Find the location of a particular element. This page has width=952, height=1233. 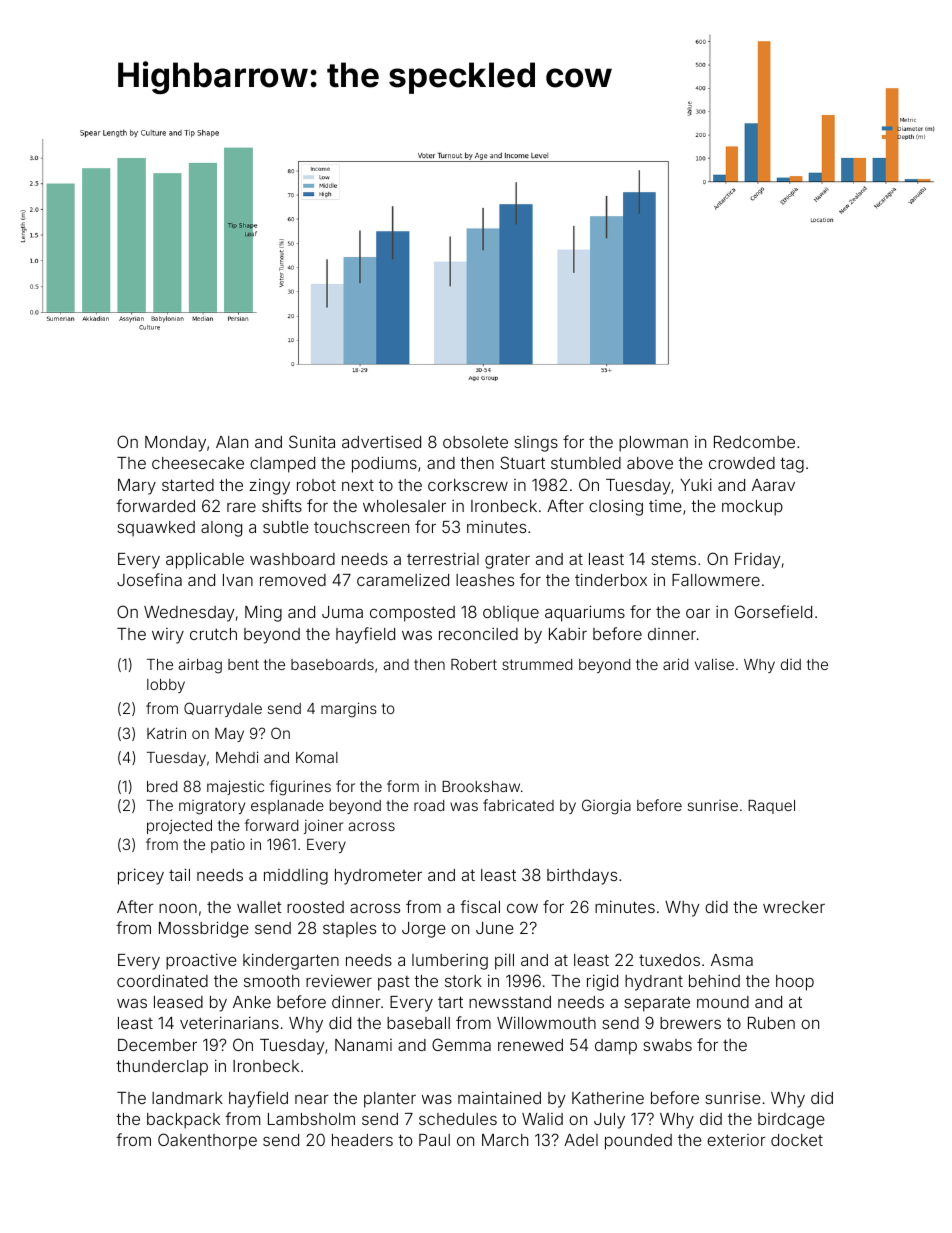

docket is located at coordinates (797, 1140).
